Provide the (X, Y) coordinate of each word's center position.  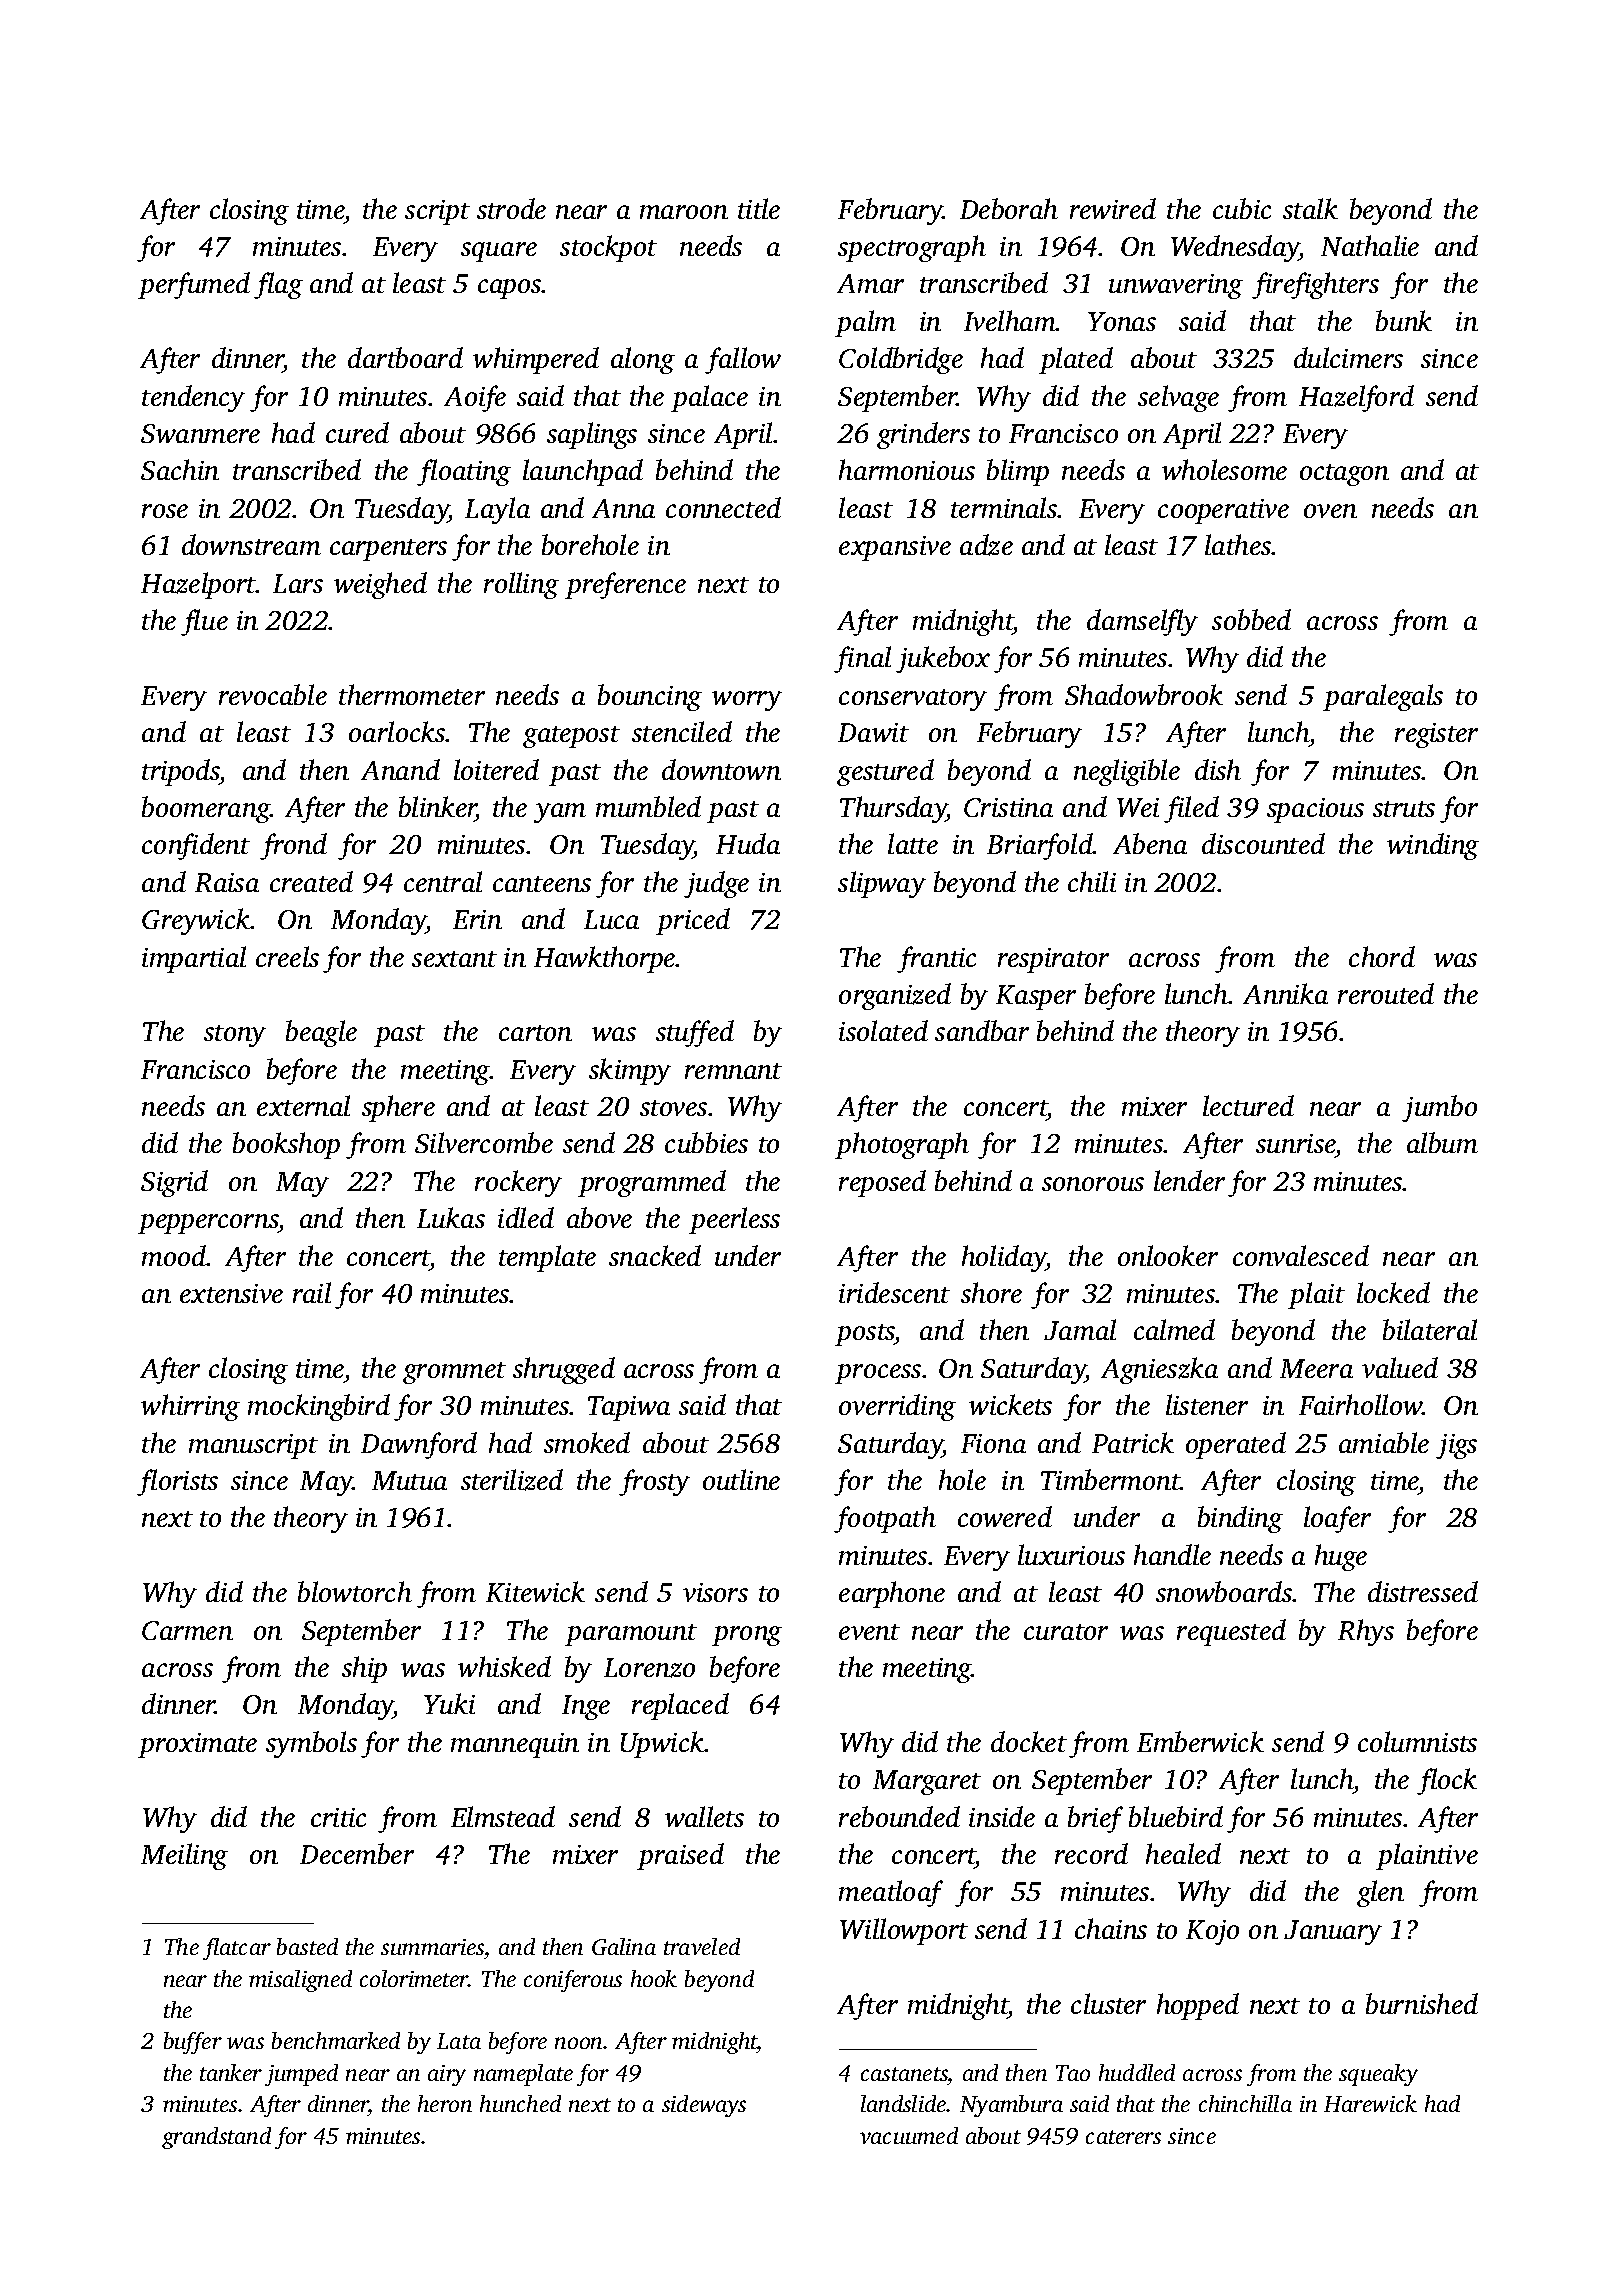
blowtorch (355, 1591)
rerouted (1386, 993)
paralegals (1383, 697)
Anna (623, 508)
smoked (587, 1442)
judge (716, 884)
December (357, 1853)
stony (235, 1036)
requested (1231, 1632)
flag (278, 285)
